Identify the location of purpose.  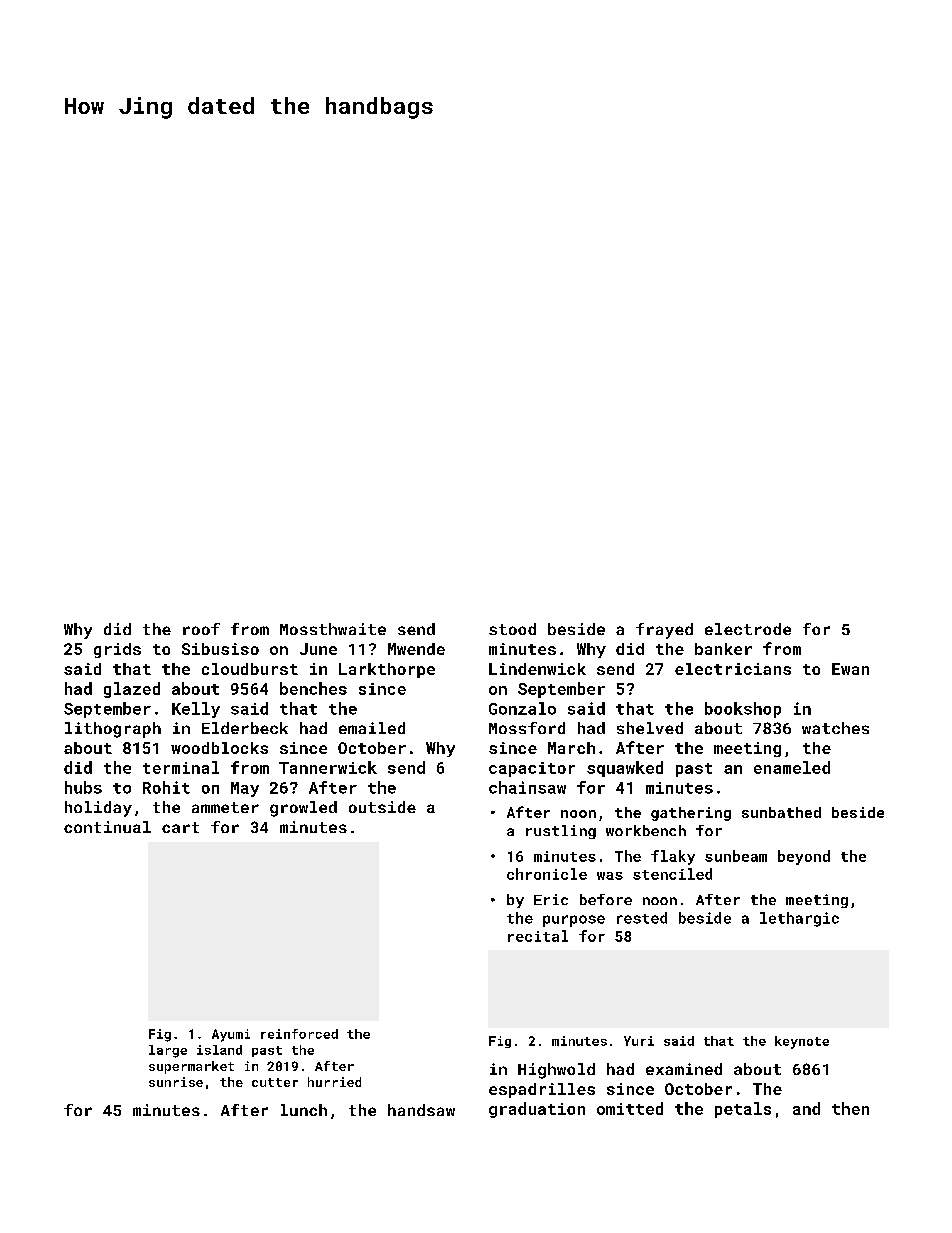
(574, 921).
